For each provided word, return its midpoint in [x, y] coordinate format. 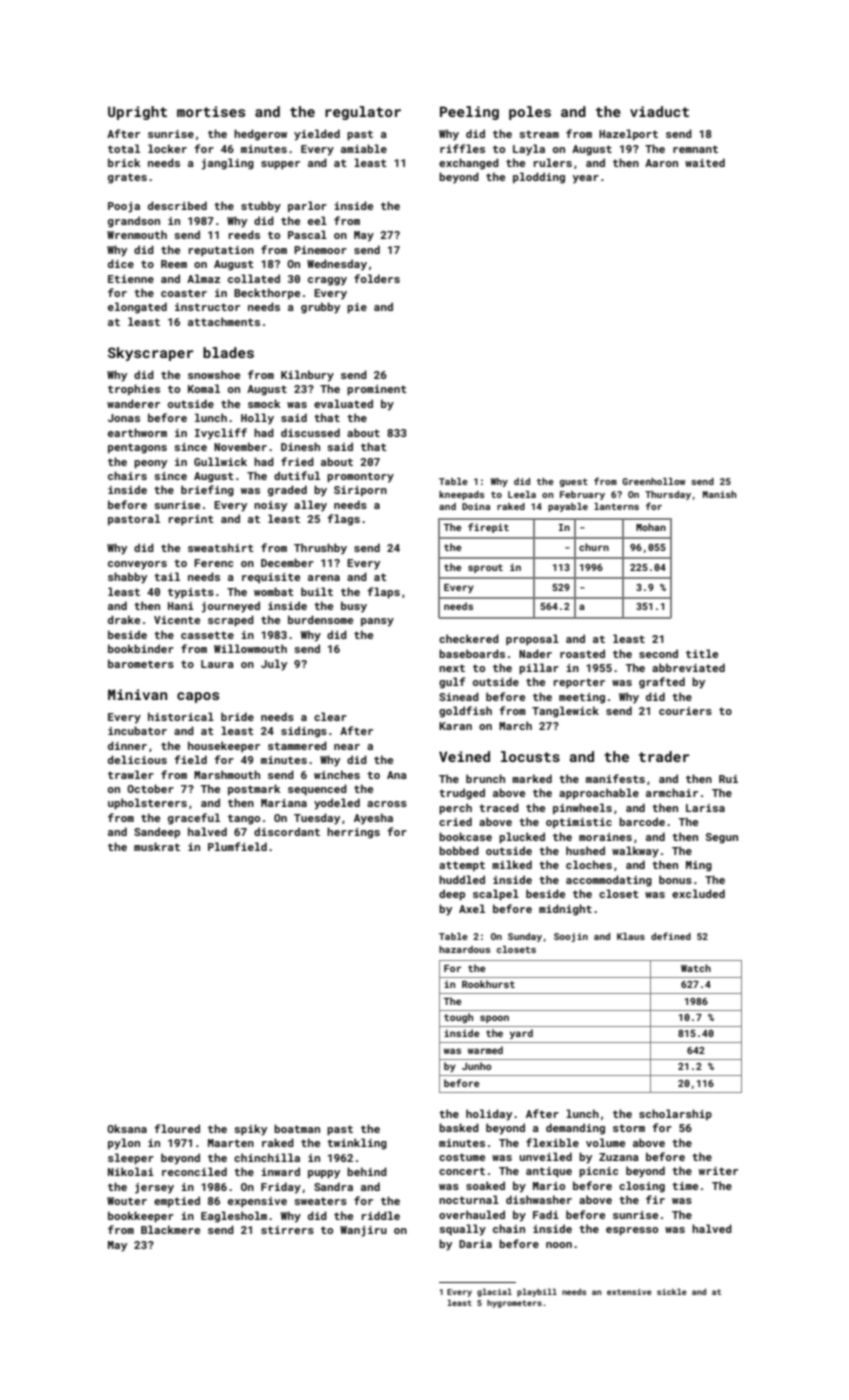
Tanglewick [565, 712]
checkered [469, 638]
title [702, 653]
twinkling [357, 1144]
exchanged [469, 164]
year [586, 179]
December [287, 562]
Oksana [127, 1128]
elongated [137, 308]
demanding [575, 1129]
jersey [154, 1188]
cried [455, 821]
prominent [377, 390]
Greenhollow [653, 481]
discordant [287, 831]
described [177, 205]
